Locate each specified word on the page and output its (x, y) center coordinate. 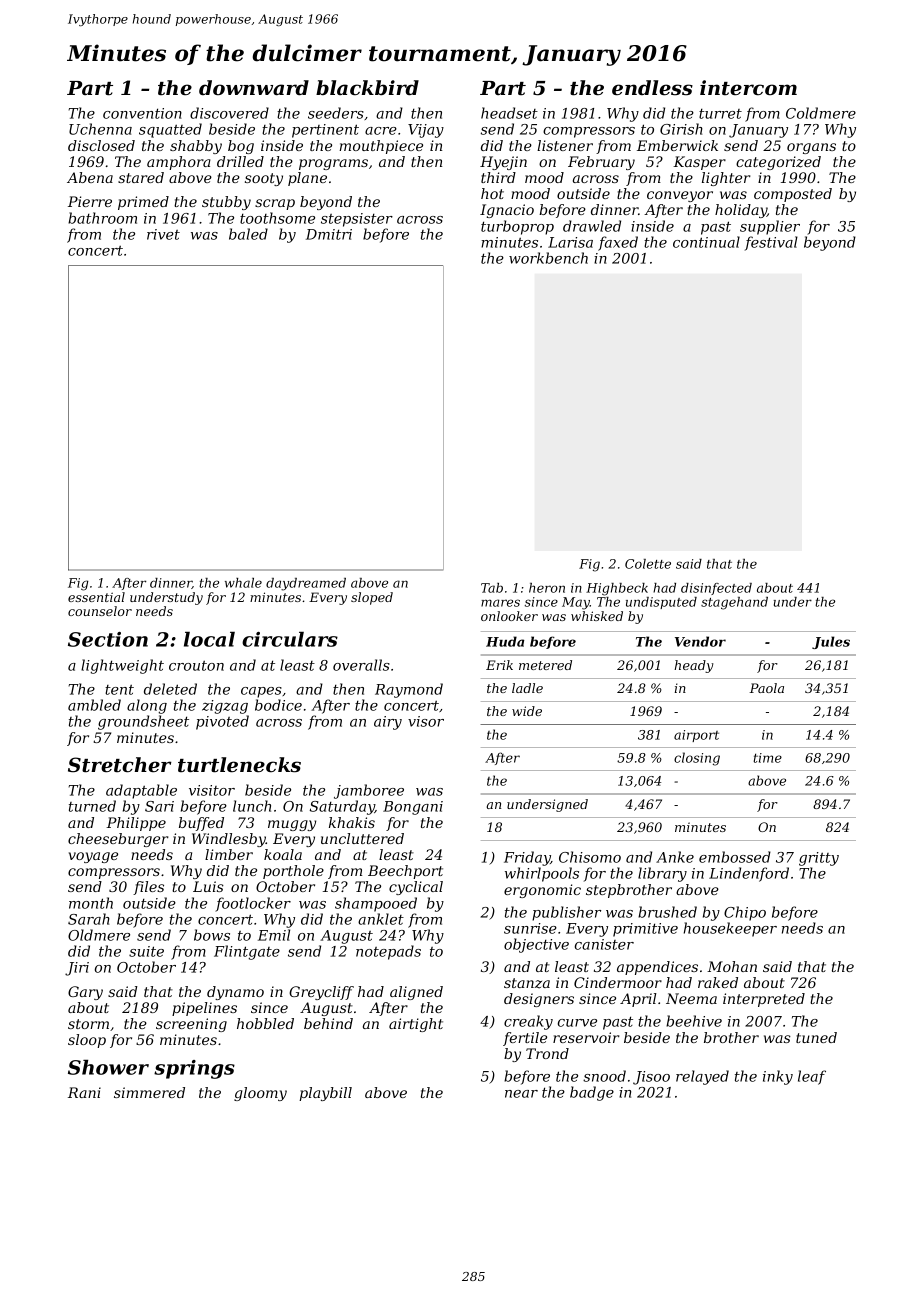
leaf (812, 1077)
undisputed (661, 603)
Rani (84, 1092)
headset (509, 113)
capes (261, 692)
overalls (361, 665)
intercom (748, 88)
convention (142, 113)
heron (547, 588)
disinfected (716, 589)
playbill (325, 1094)
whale (243, 583)
